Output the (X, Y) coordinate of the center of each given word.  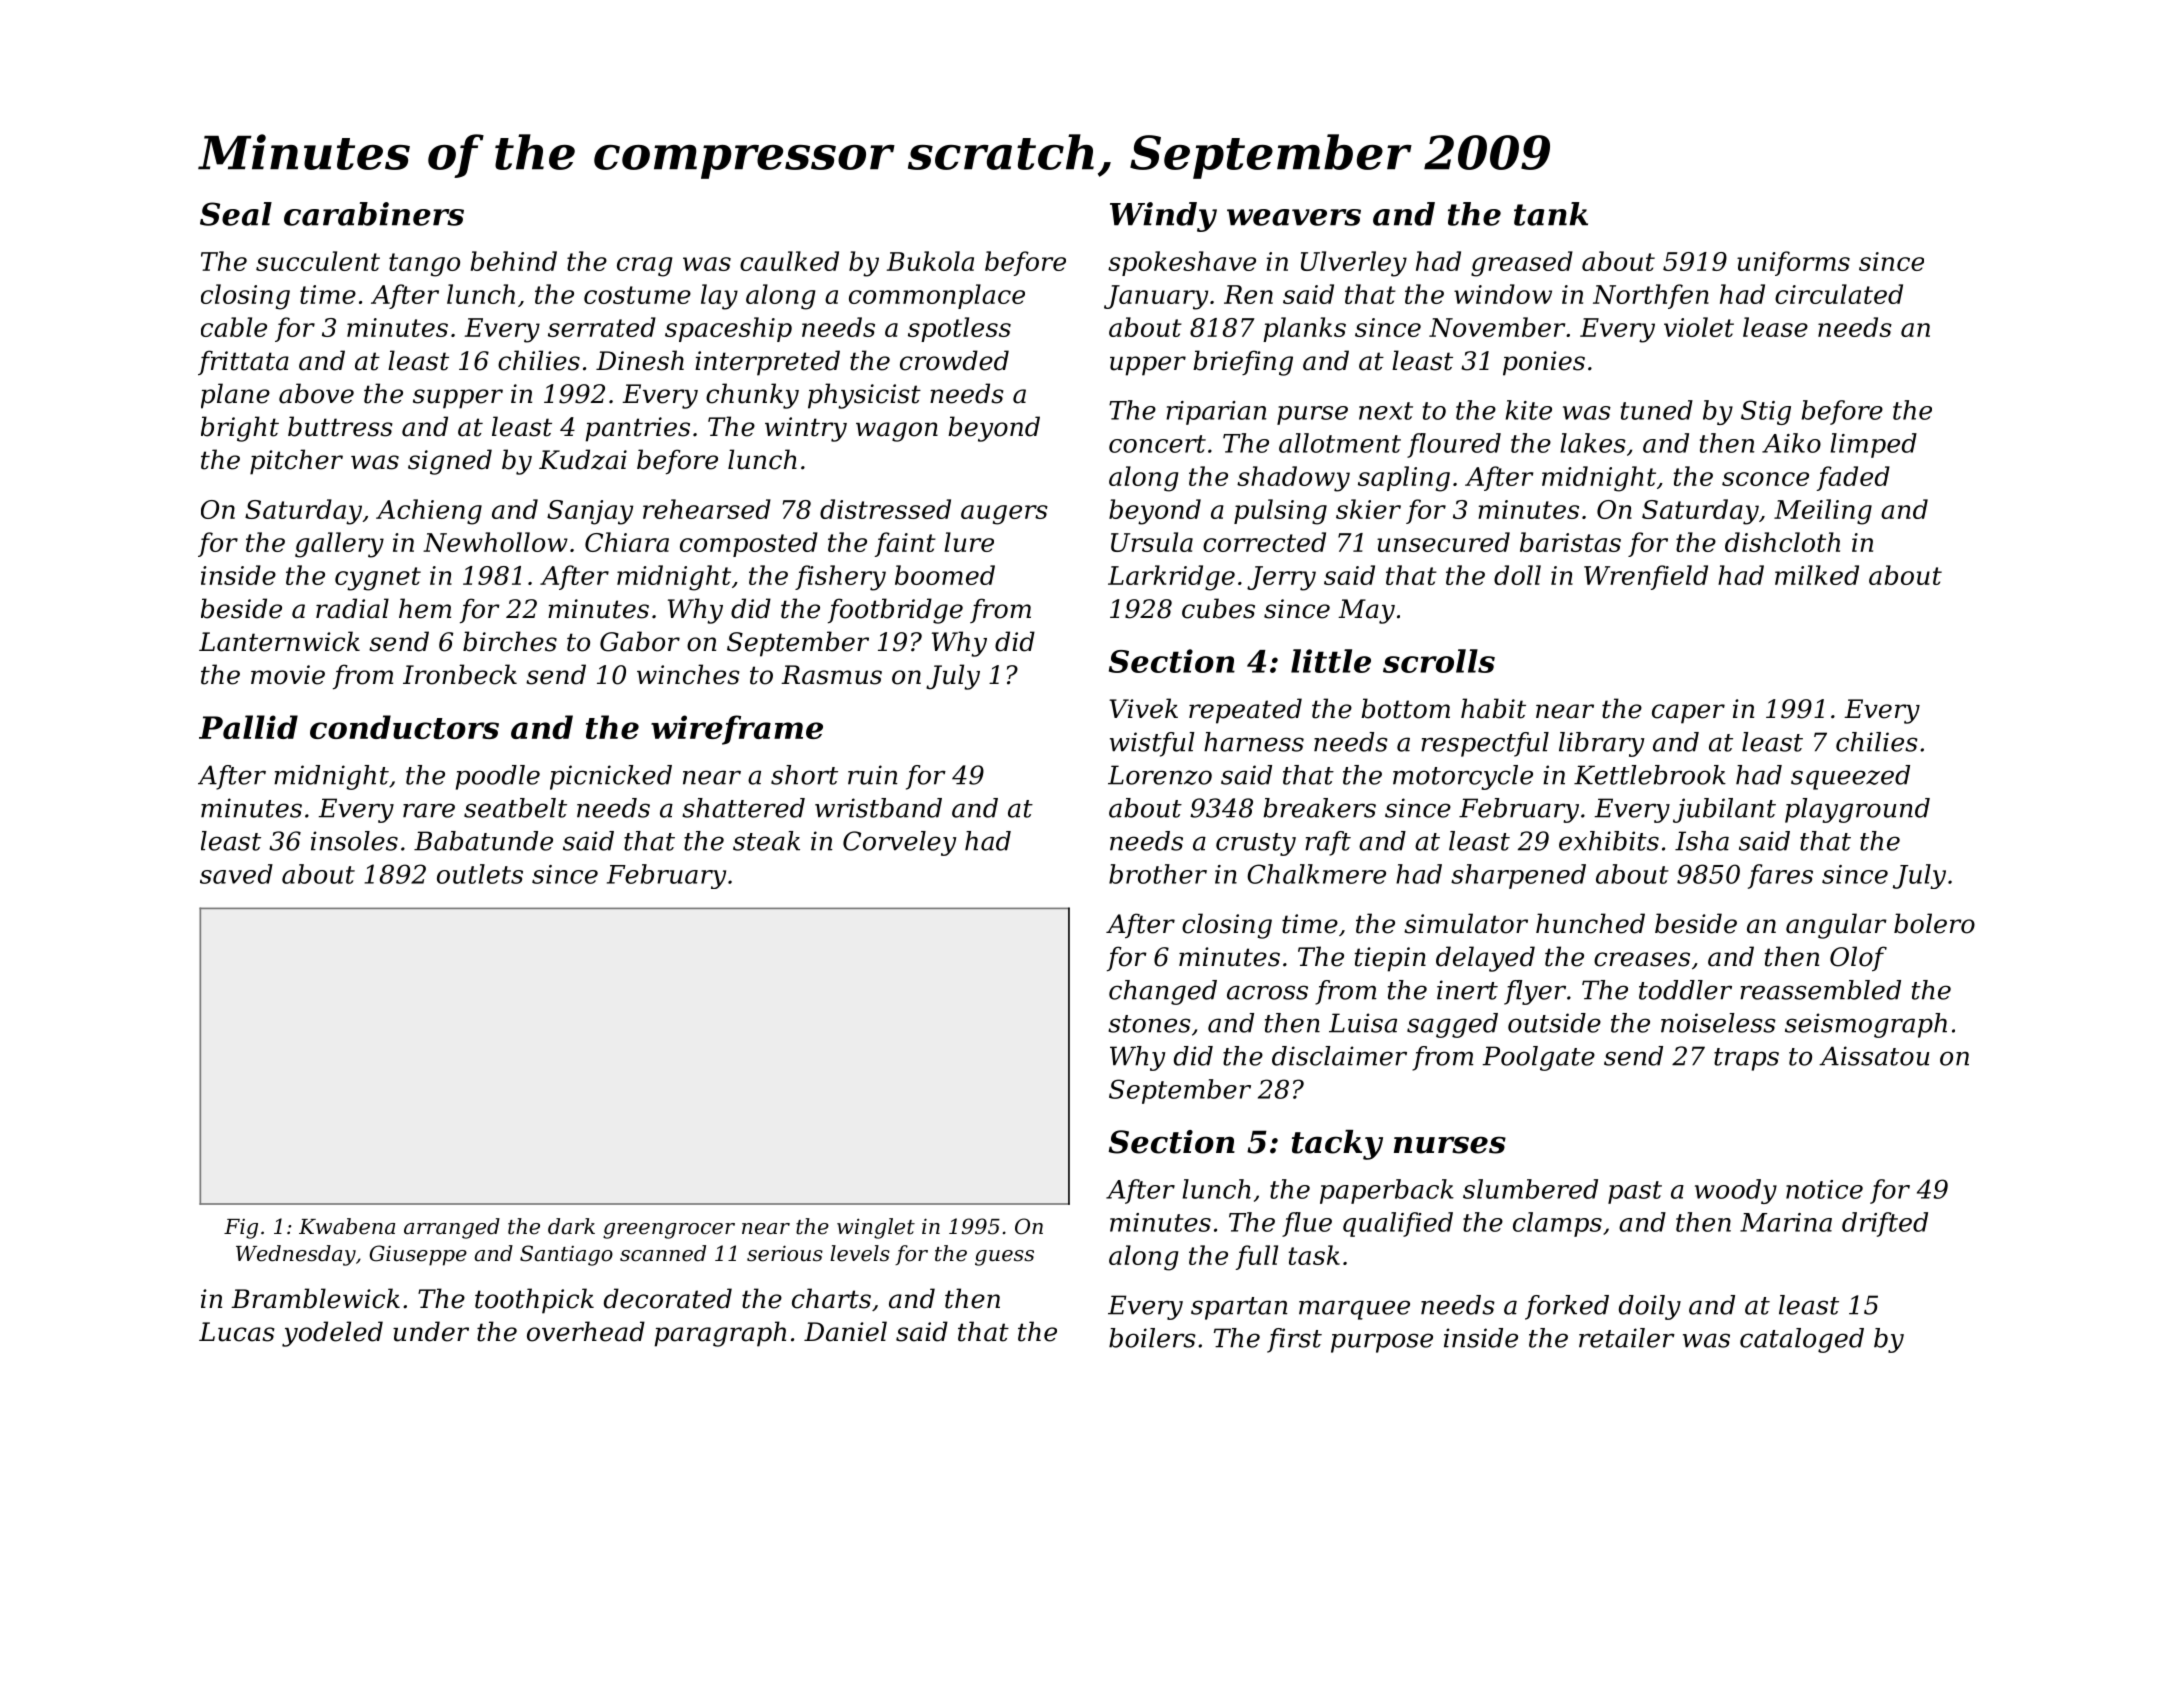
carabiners (374, 214)
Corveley (899, 843)
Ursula (1152, 542)
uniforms (1793, 263)
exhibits (1609, 841)
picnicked (611, 777)
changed (1163, 992)
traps (1746, 1059)
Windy (1163, 217)
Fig (241, 1229)
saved (236, 874)
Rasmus (831, 675)
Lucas (236, 1332)
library (1601, 744)
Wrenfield (1646, 577)
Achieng (429, 512)
